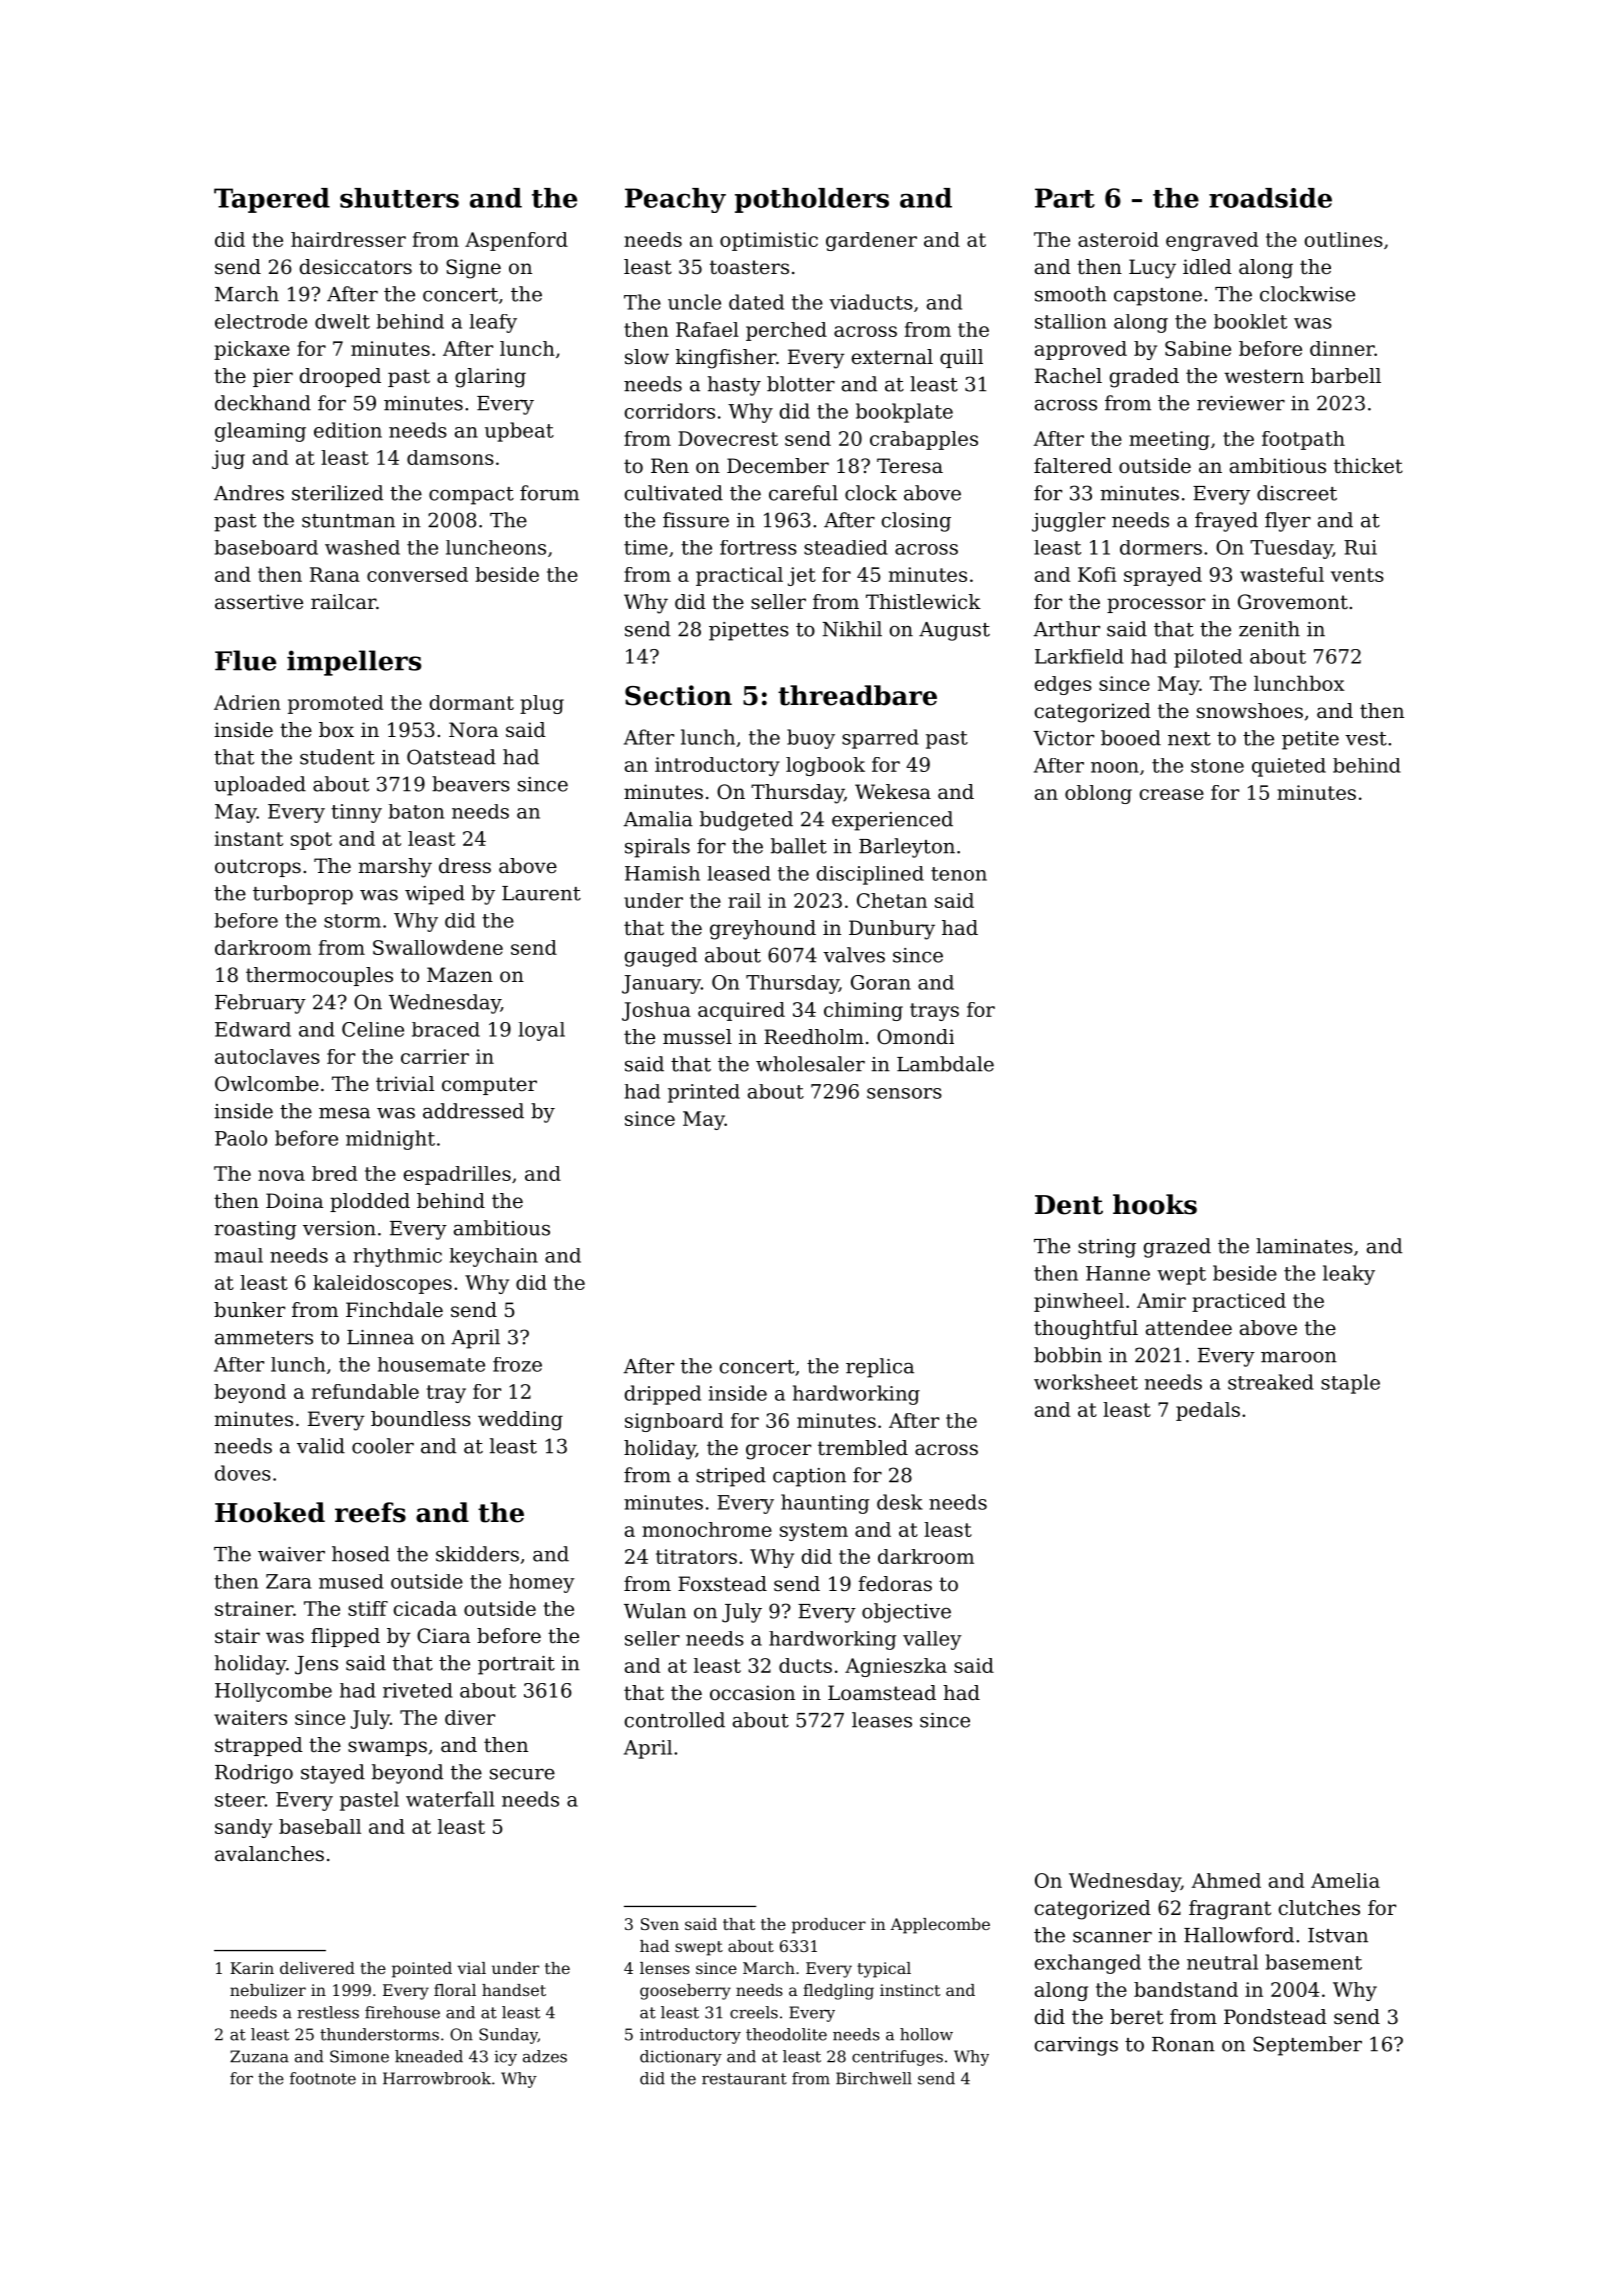 The height and width of the image is (2292, 1620). I want to click on potholders, so click(812, 200).
